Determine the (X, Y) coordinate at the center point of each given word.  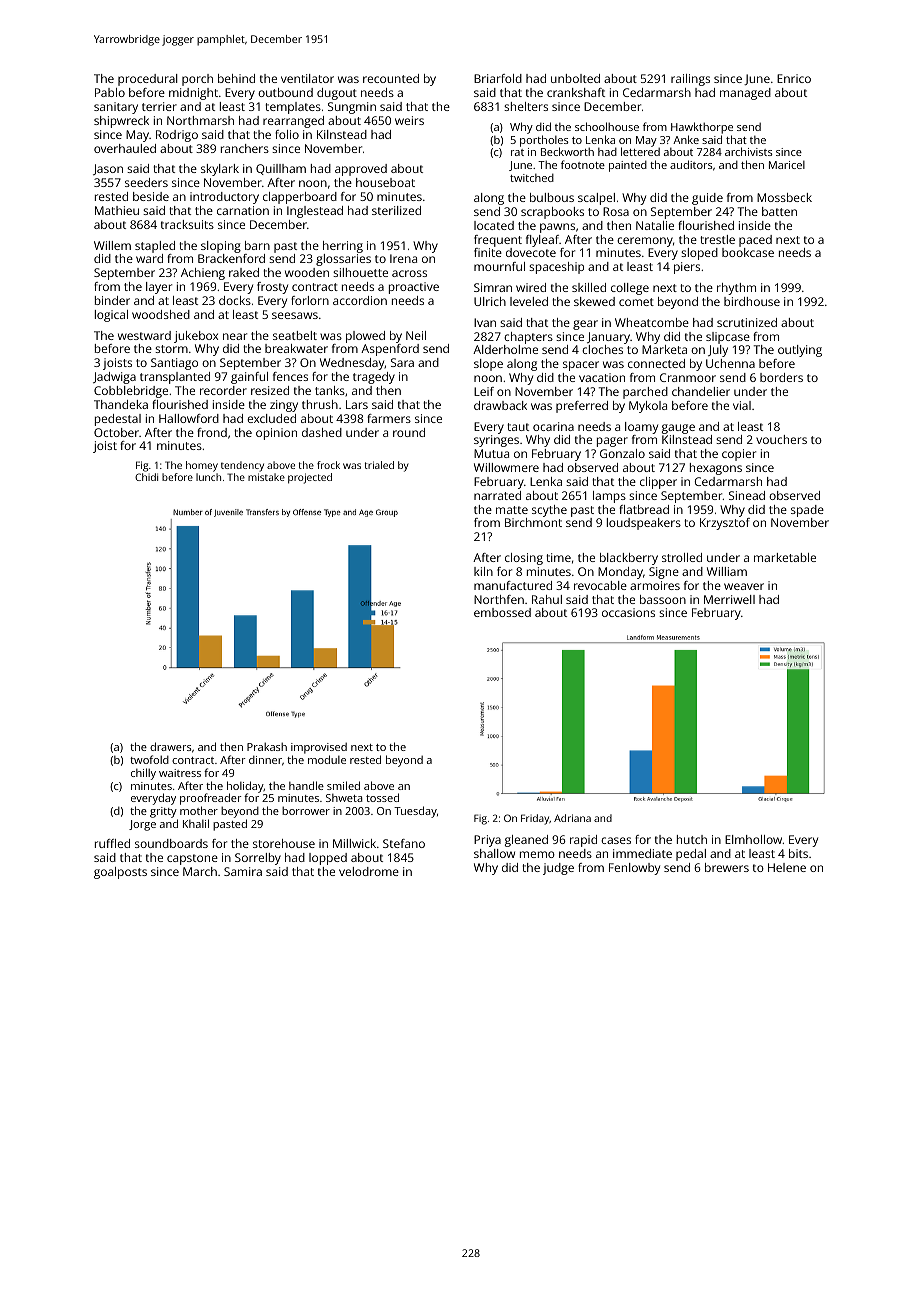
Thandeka (121, 404)
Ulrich (490, 301)
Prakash (267, 746)
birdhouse (752, 301)
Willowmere (506, 467)
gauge (678, 429)
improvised (319, 748)
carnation (243, 210)
